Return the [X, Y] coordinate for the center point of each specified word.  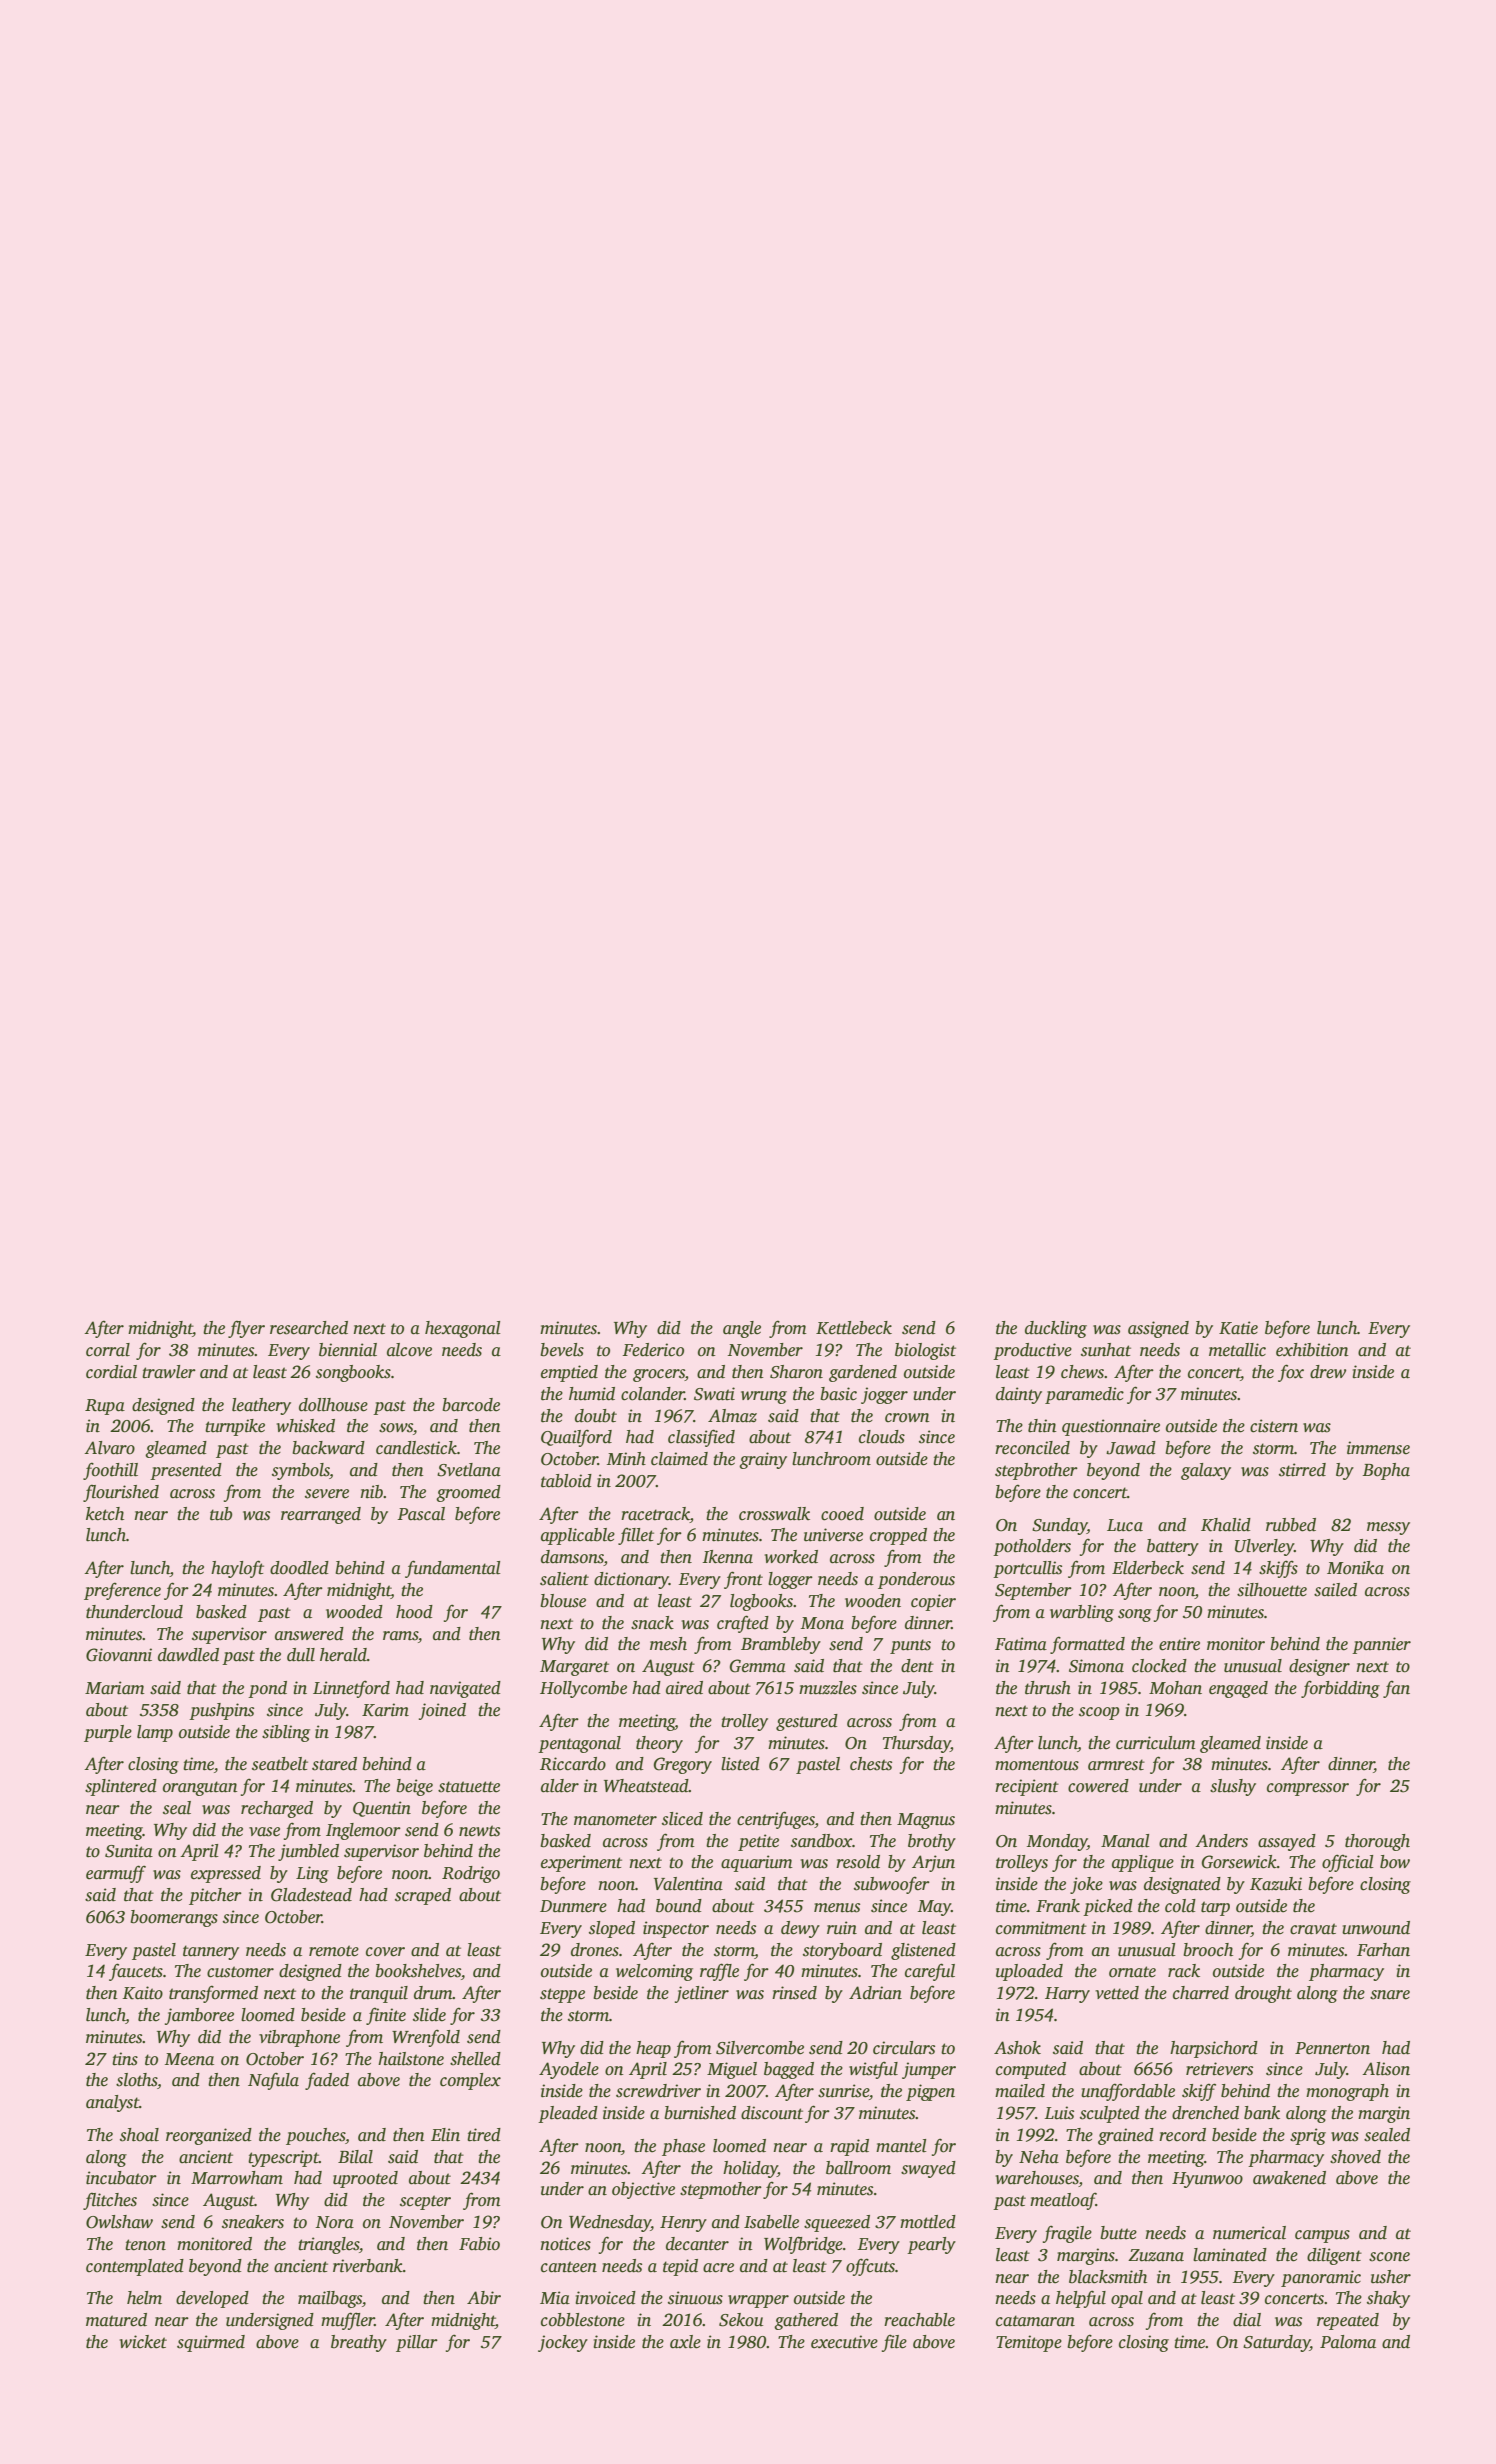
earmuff [116, 1874]
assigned [1158, 1329]
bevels [562, 1350]
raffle [719, 1972]
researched [309, 1328]
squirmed [211, 2343]
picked [1108, 1907]
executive [844, 2342]
